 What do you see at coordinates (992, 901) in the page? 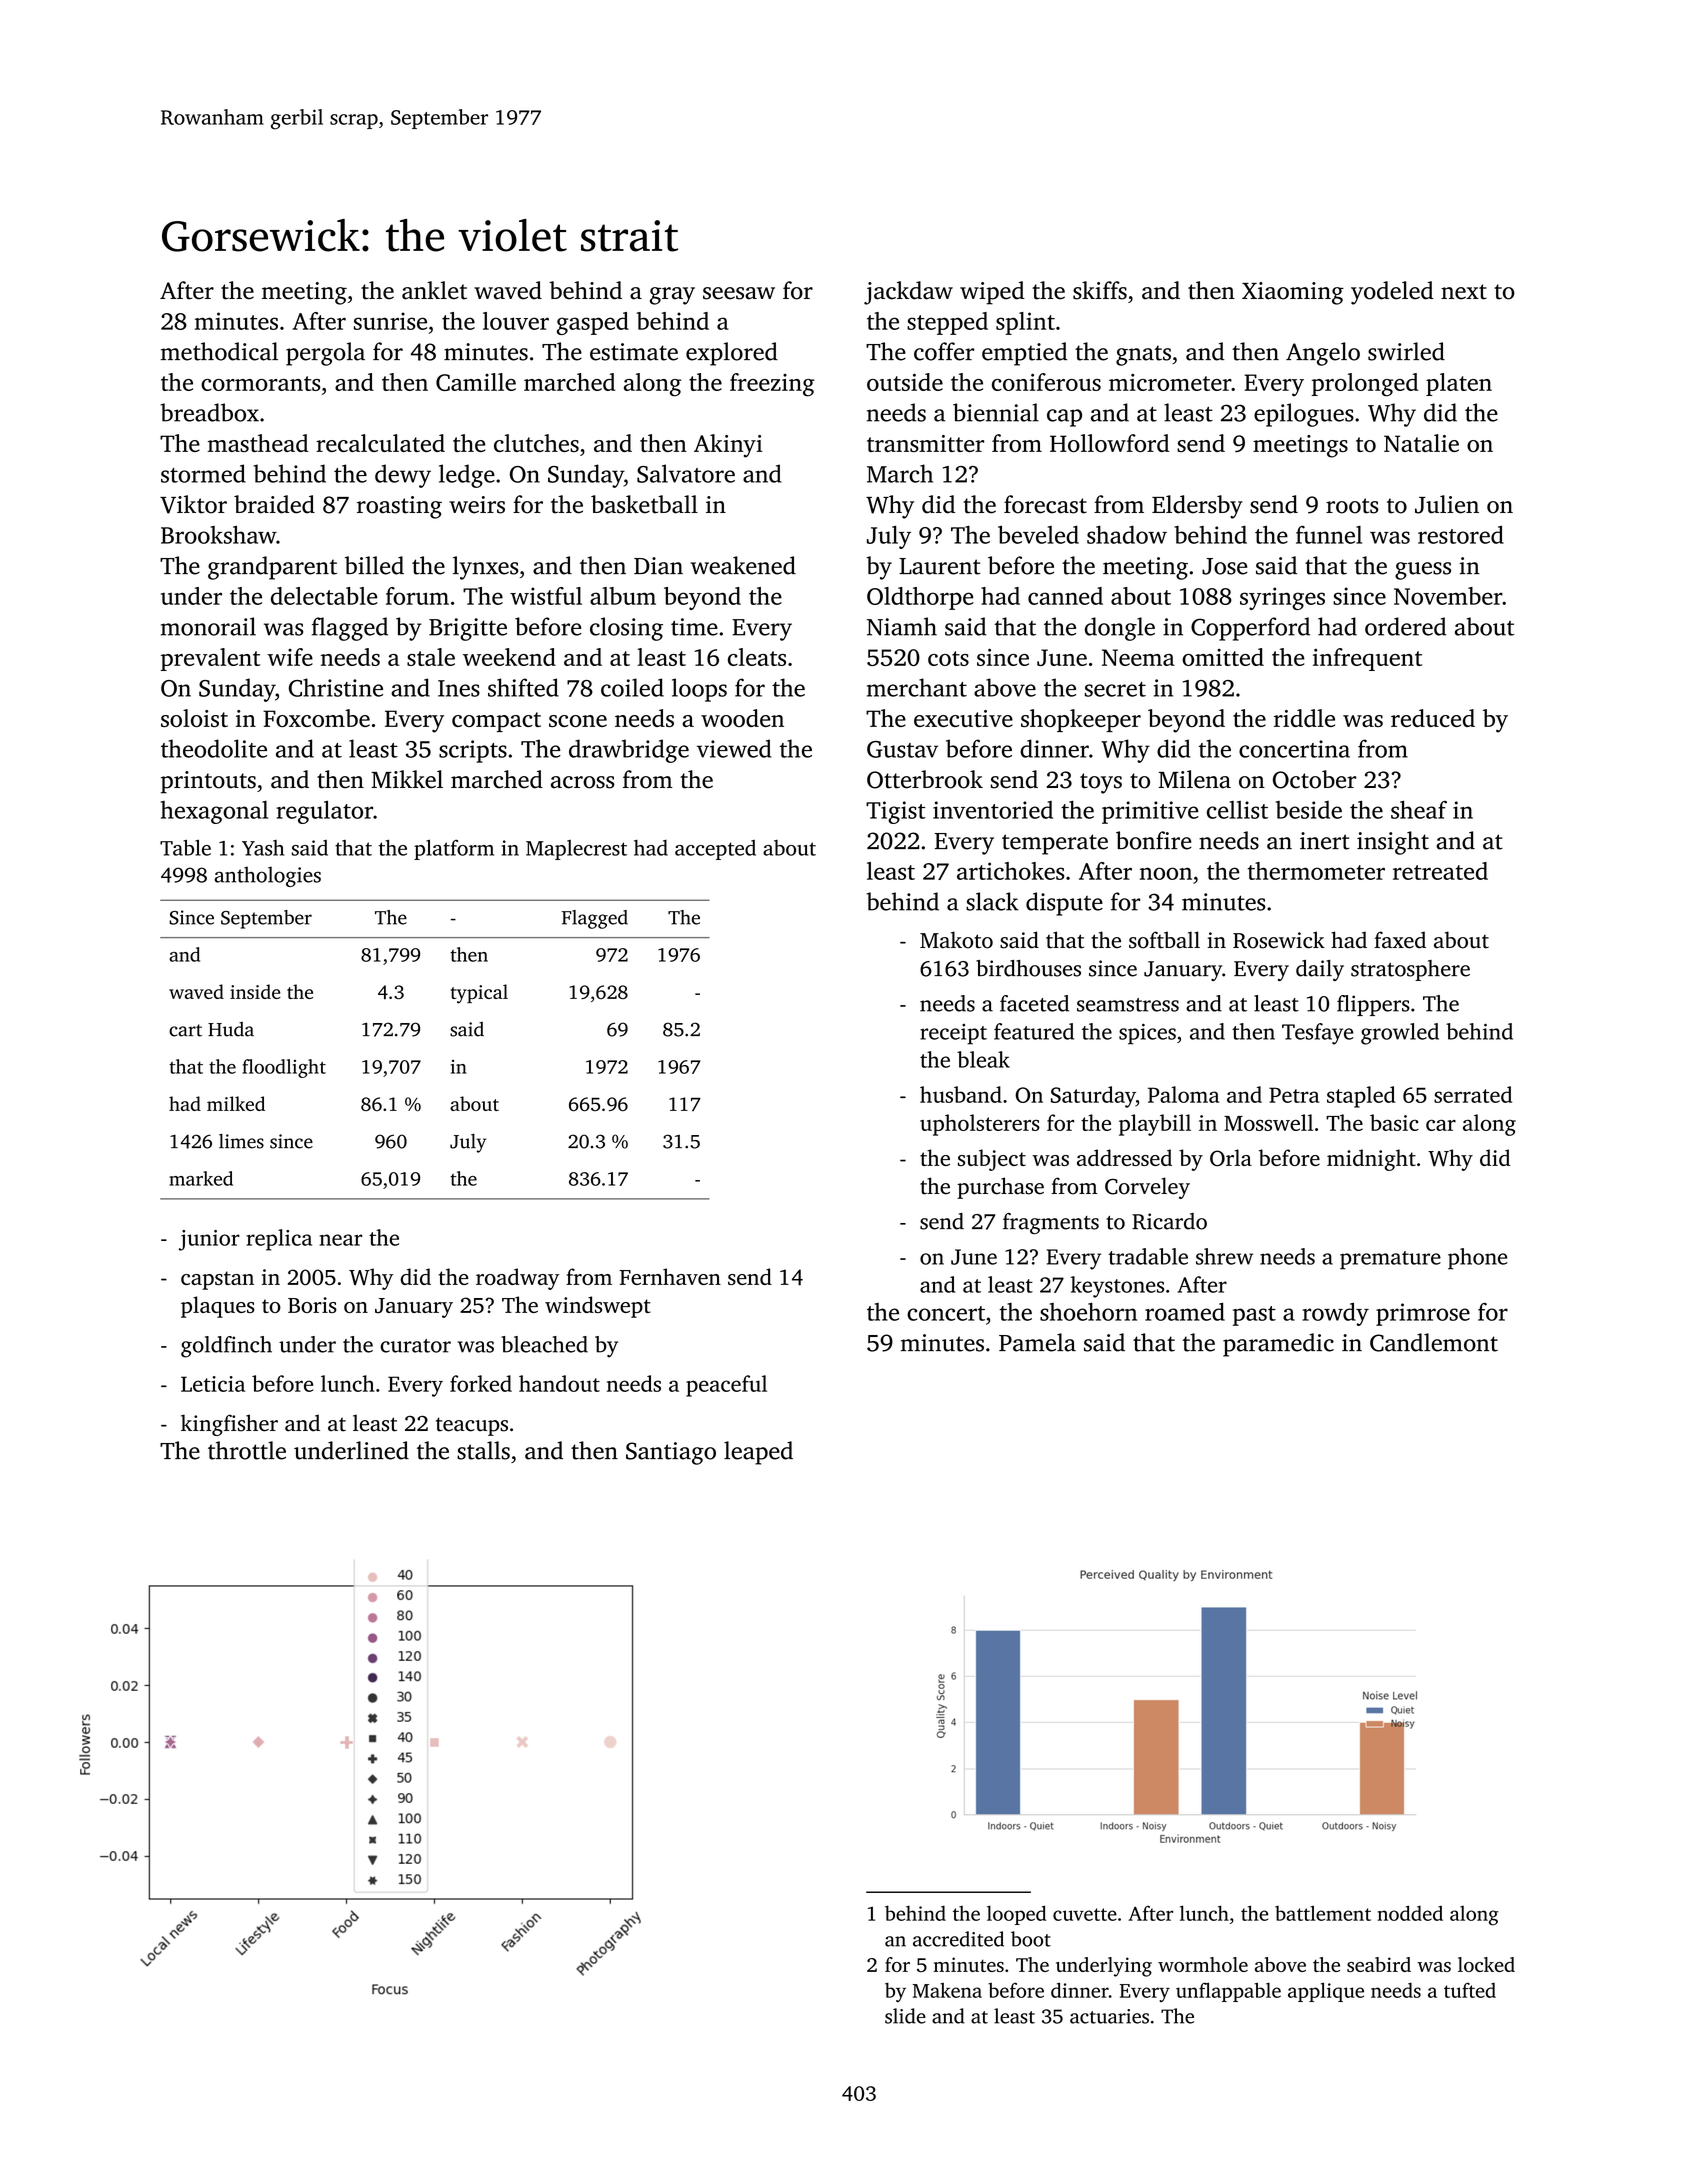
I see `slack` at bounding box center [992, 901].
